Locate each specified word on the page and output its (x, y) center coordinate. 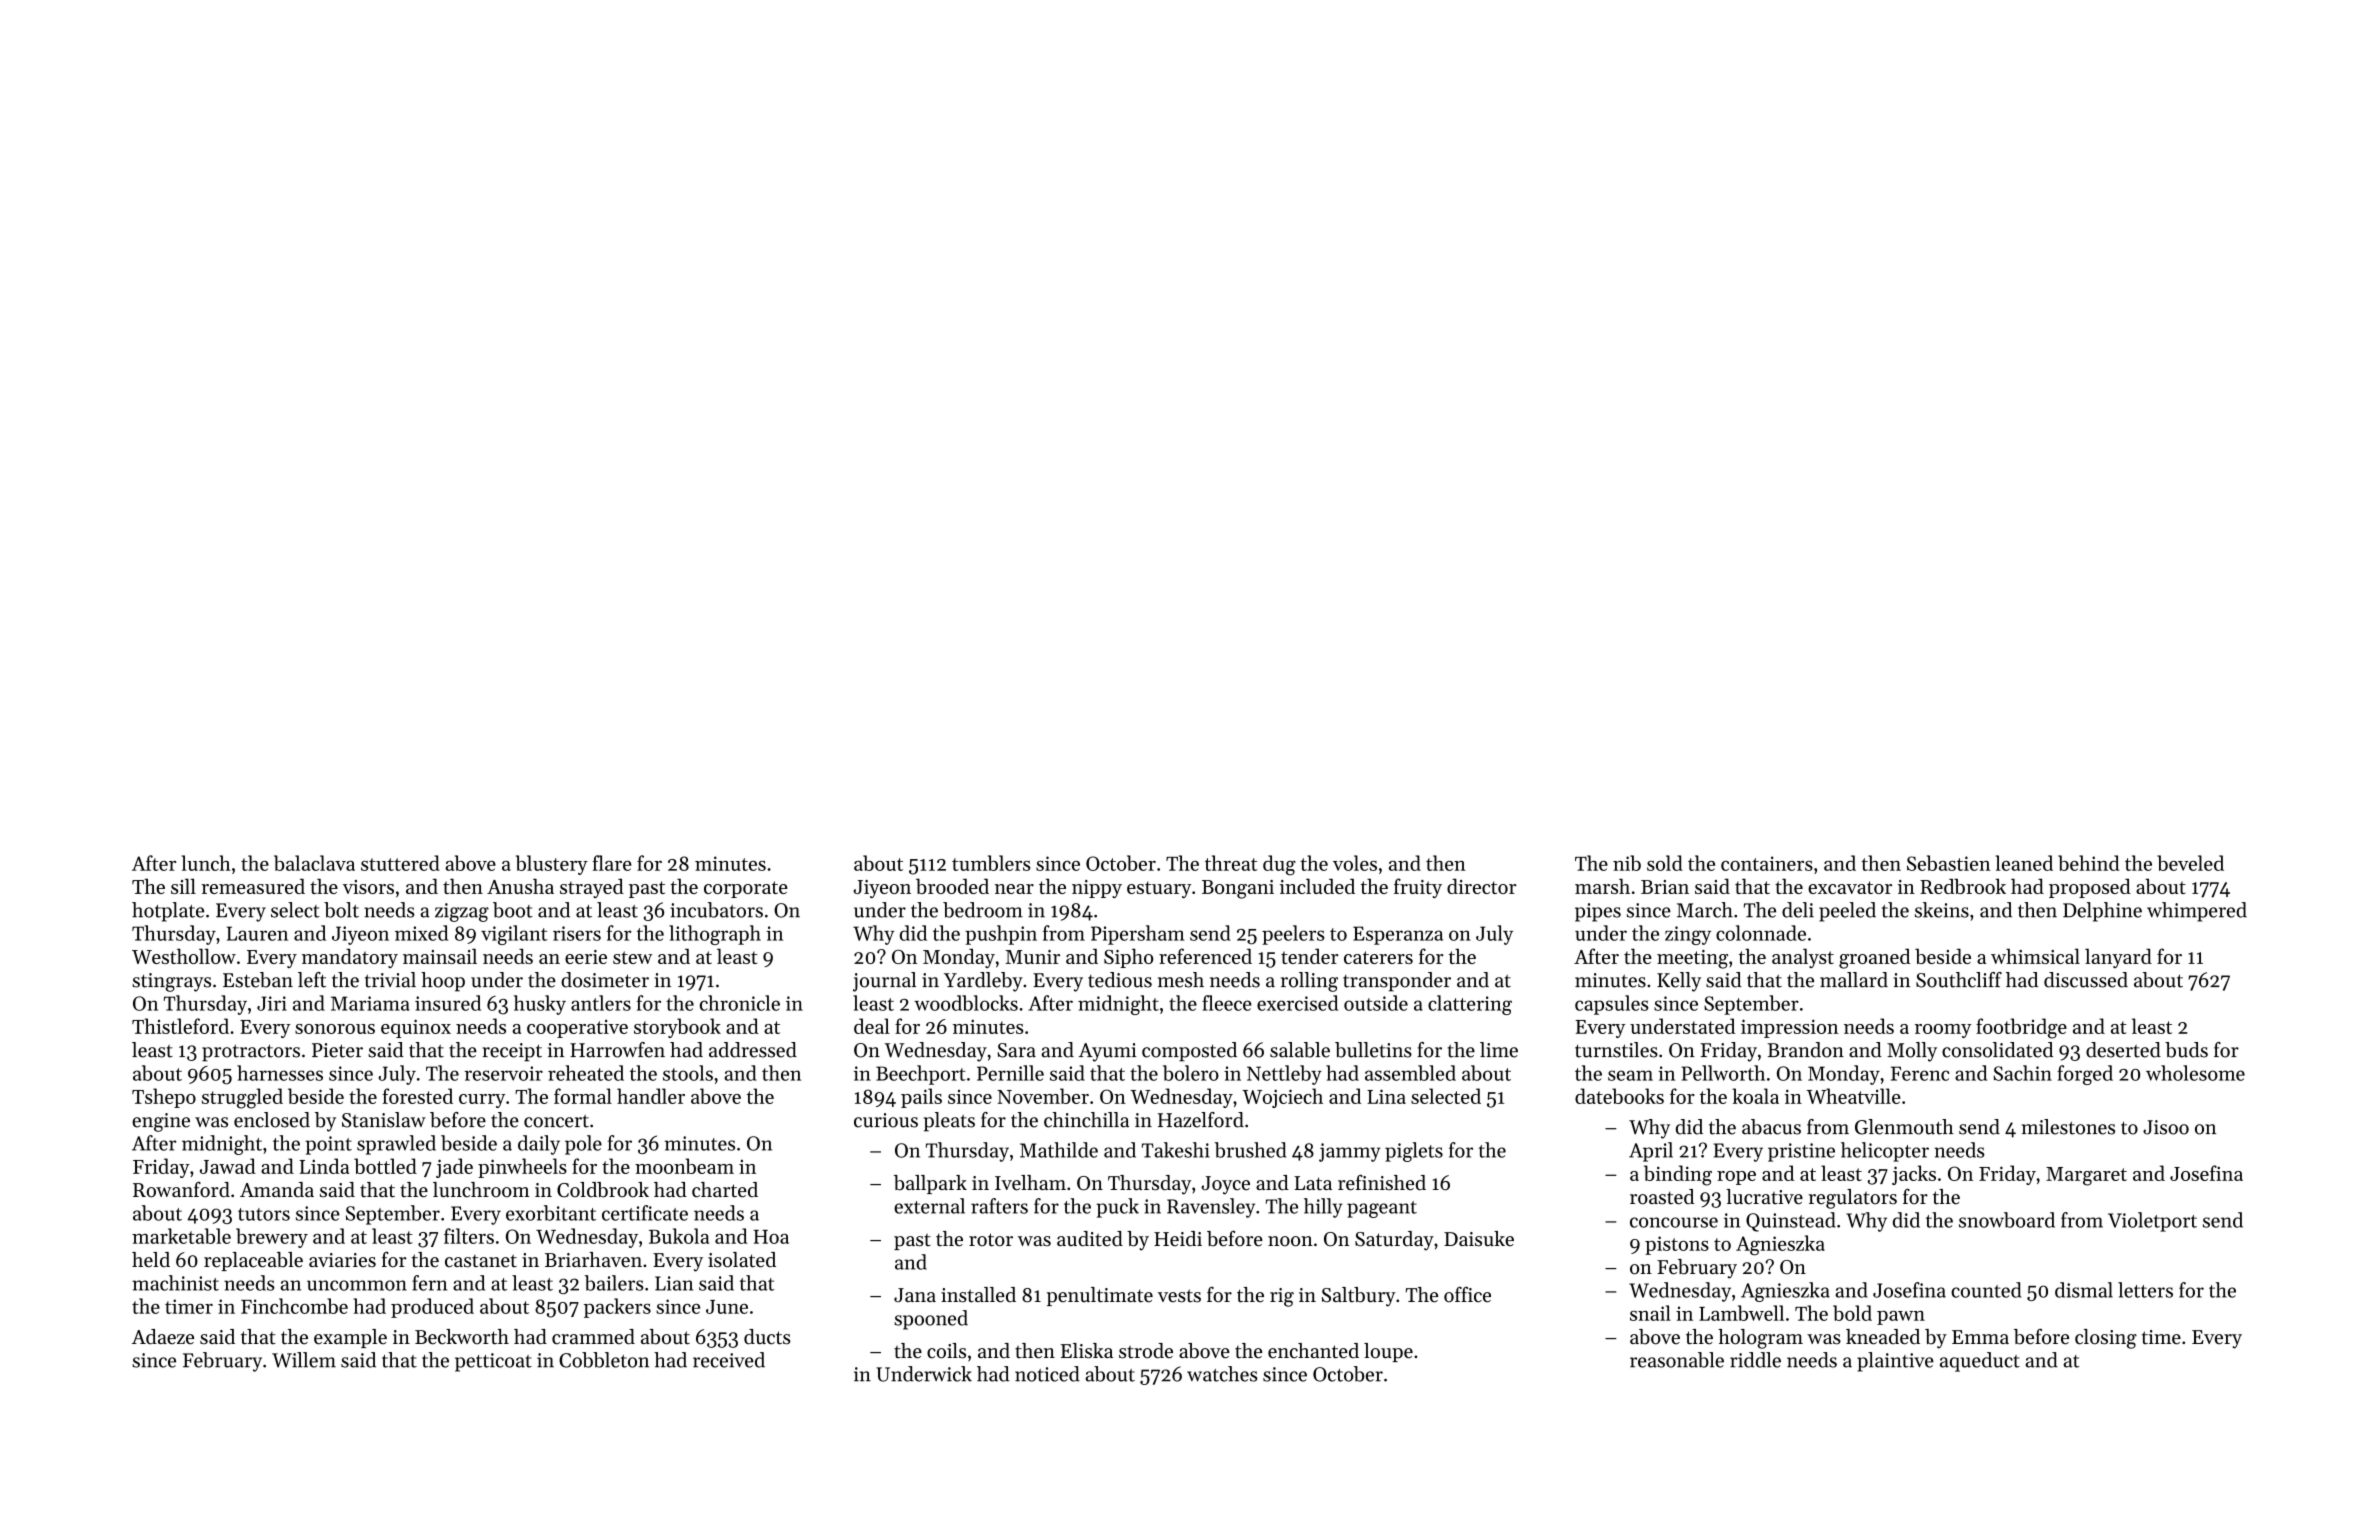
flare (612, 863)
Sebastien (1948, 863)
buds (2186, 1050)
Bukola (679, 1236)
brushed (1250, 1150)
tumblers (991, 863)
